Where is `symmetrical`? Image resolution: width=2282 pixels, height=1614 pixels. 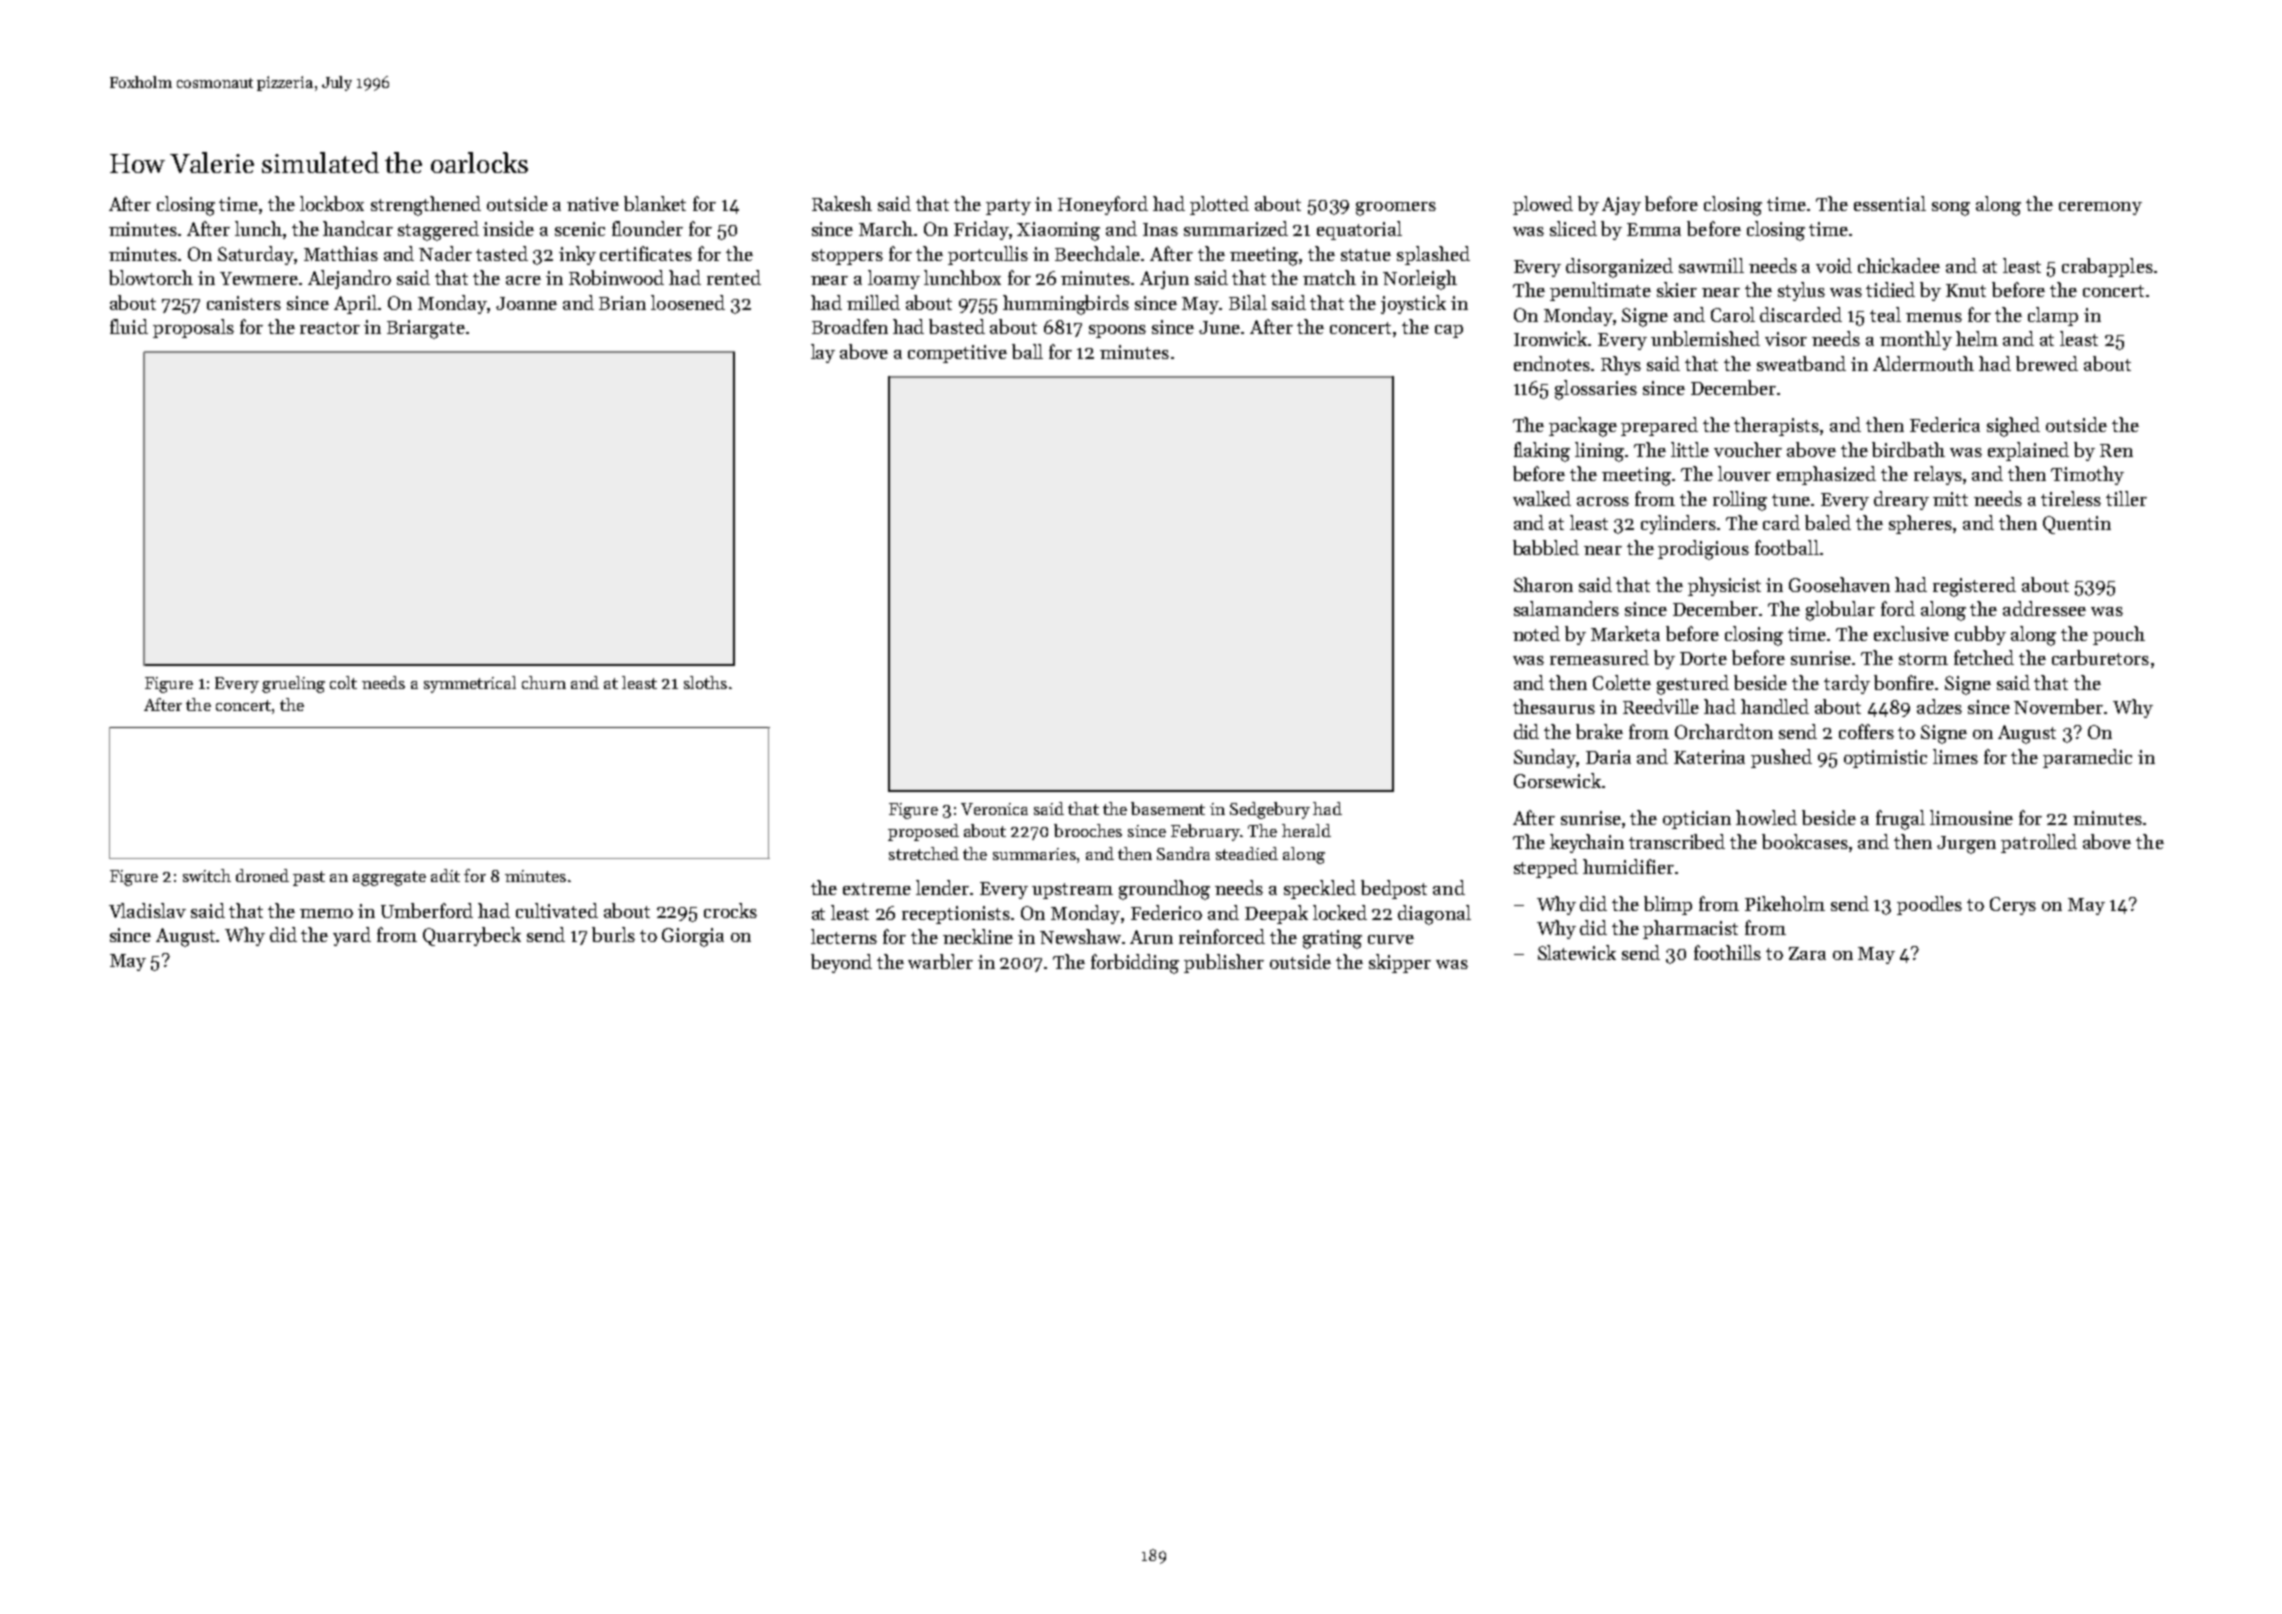 symmetrical is located at coordinates (470, 684).
